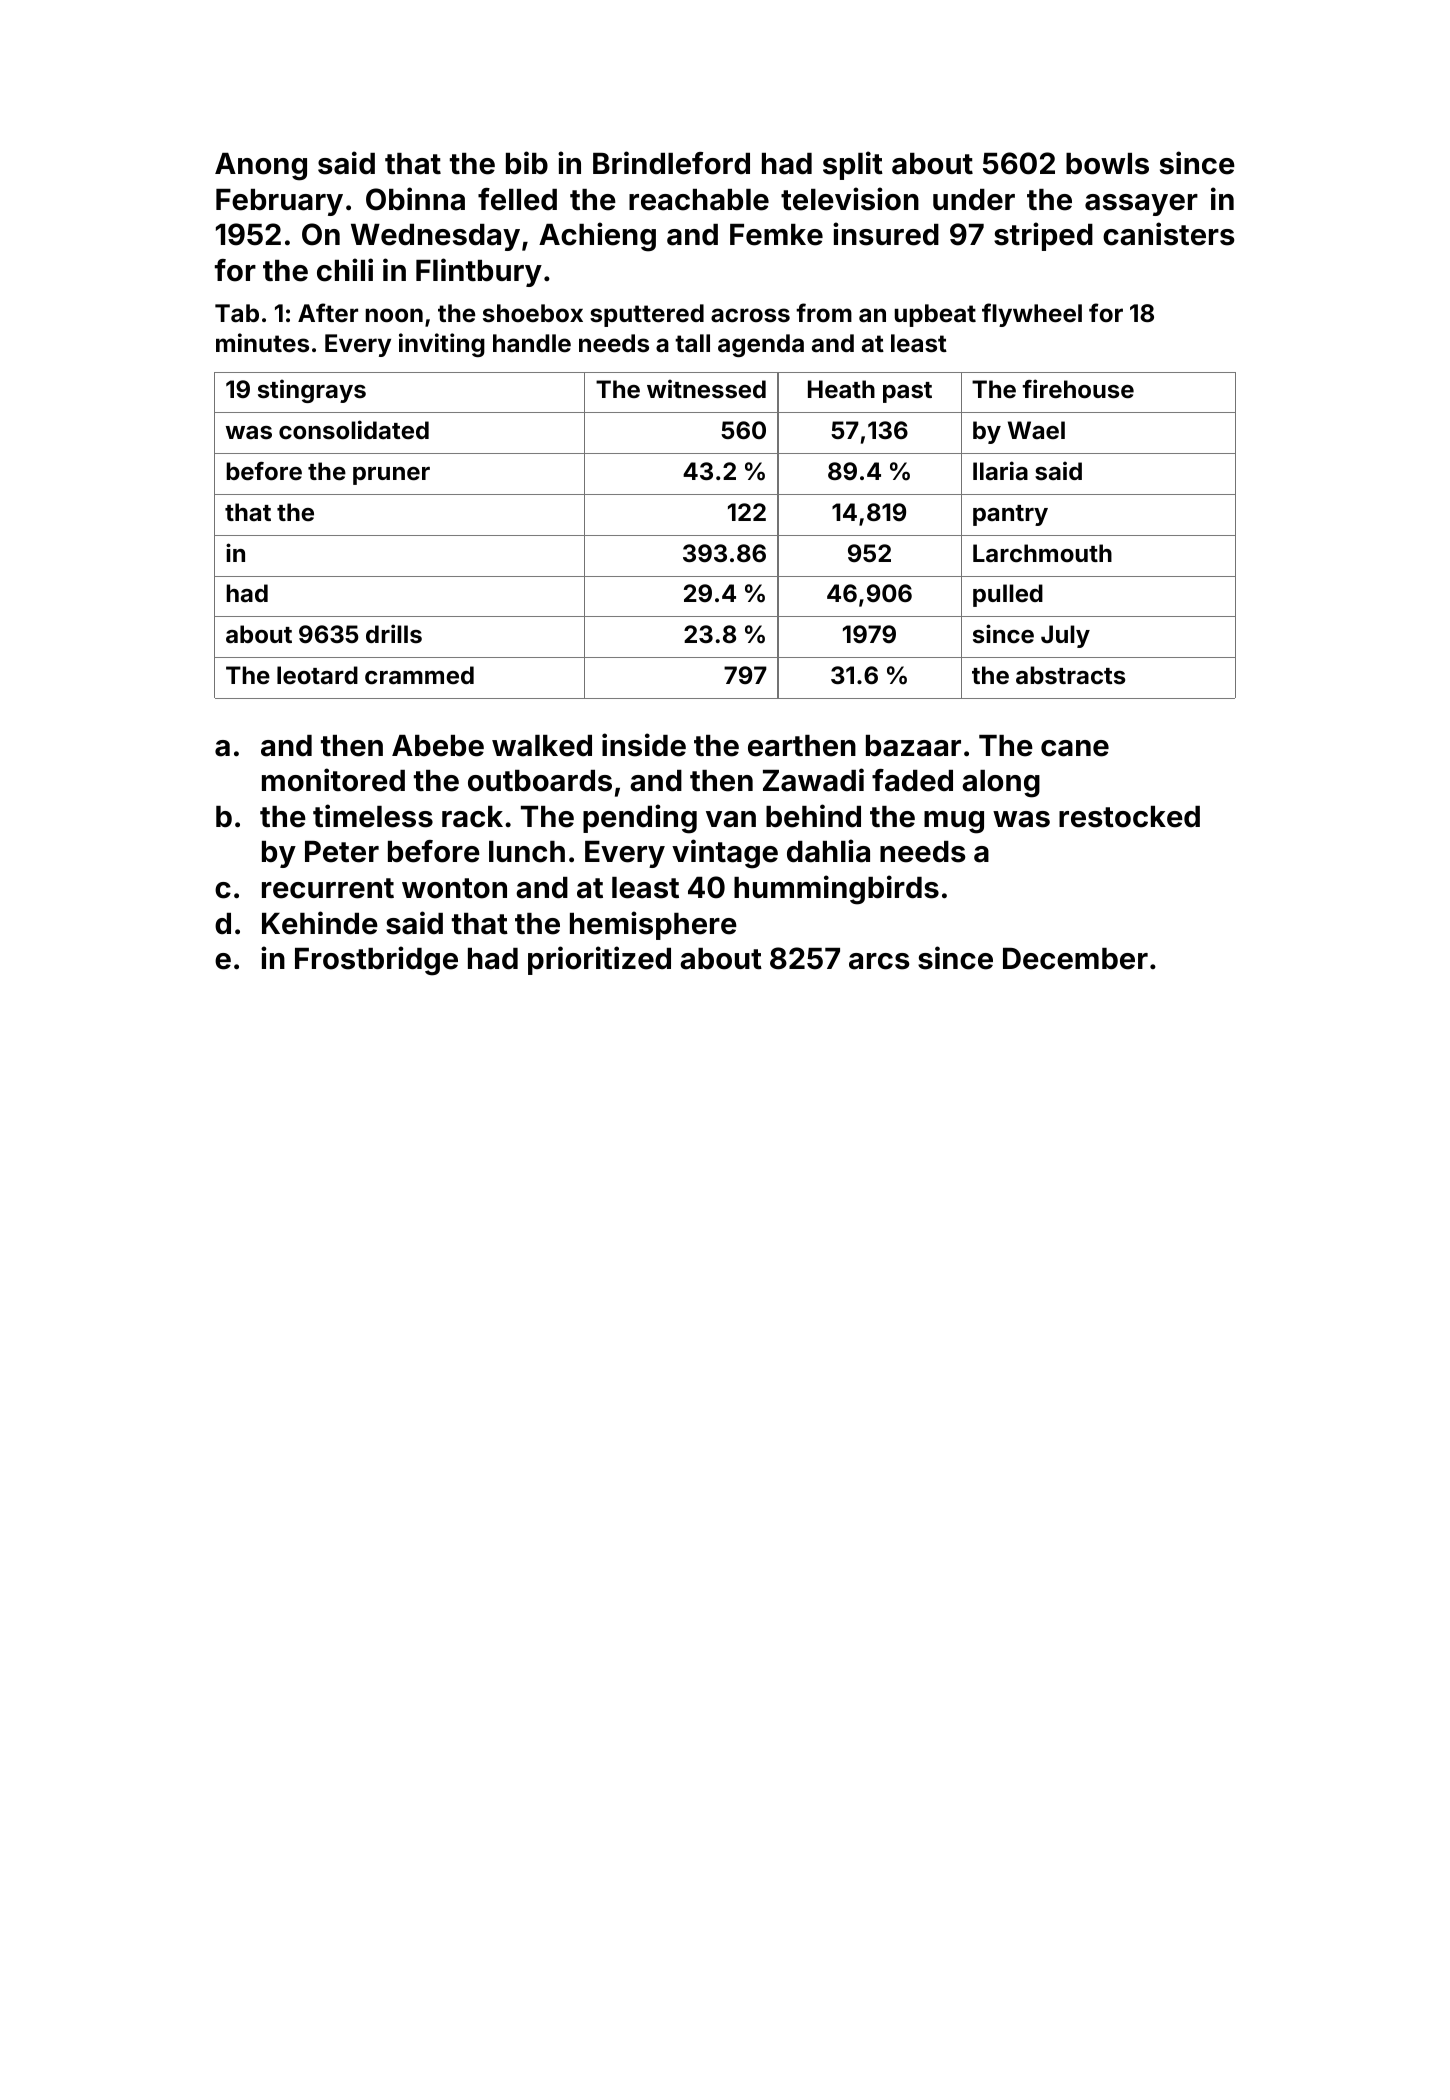 Image resolution: width=1450 pixels, height=2100 pixels. What do you see at coordinates (954, 822) in the page?
I see `mug` at bounding box center [954, 822].
